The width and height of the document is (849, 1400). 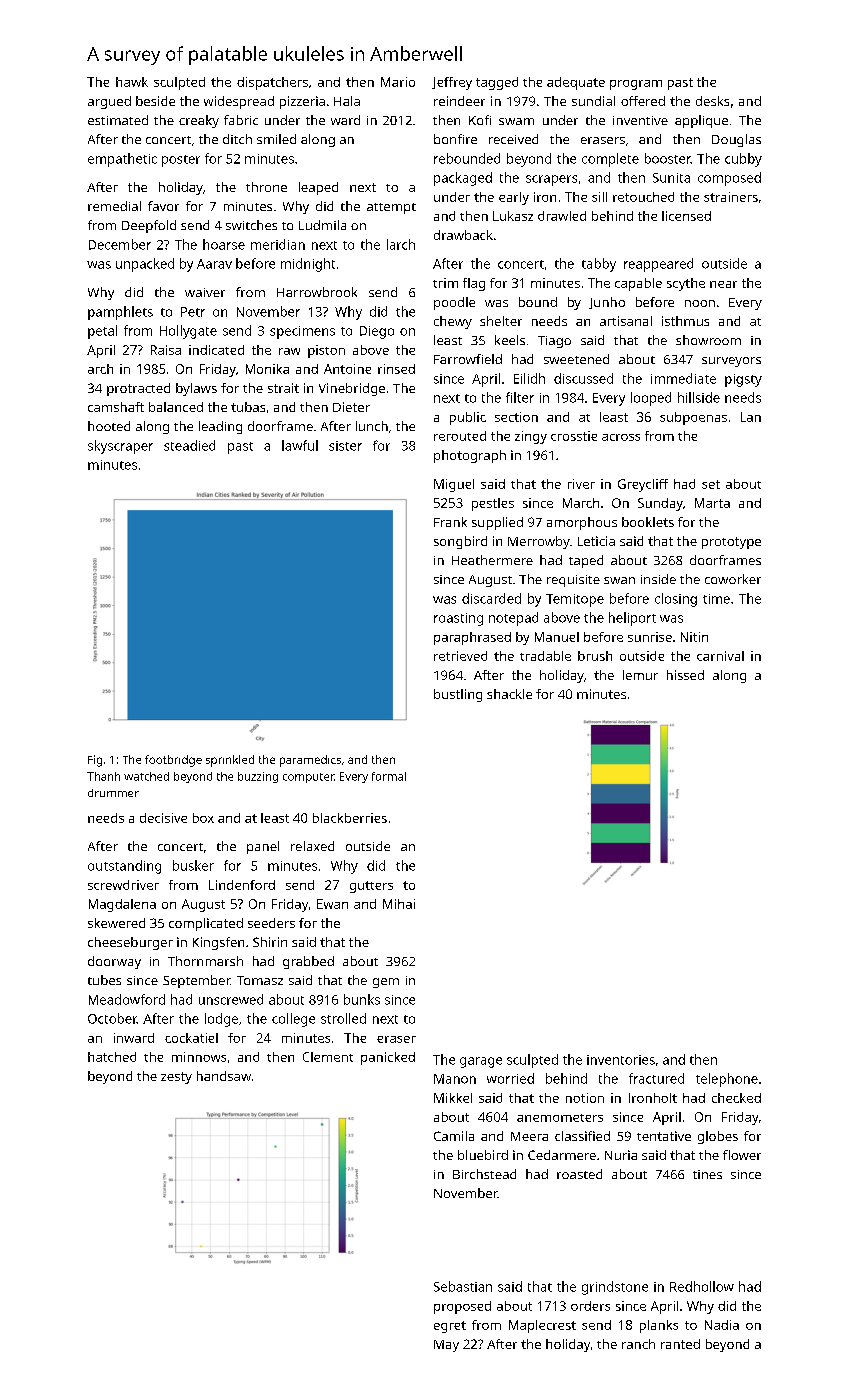 I want to click on Mikkel, so click(x=453, y=1098).
